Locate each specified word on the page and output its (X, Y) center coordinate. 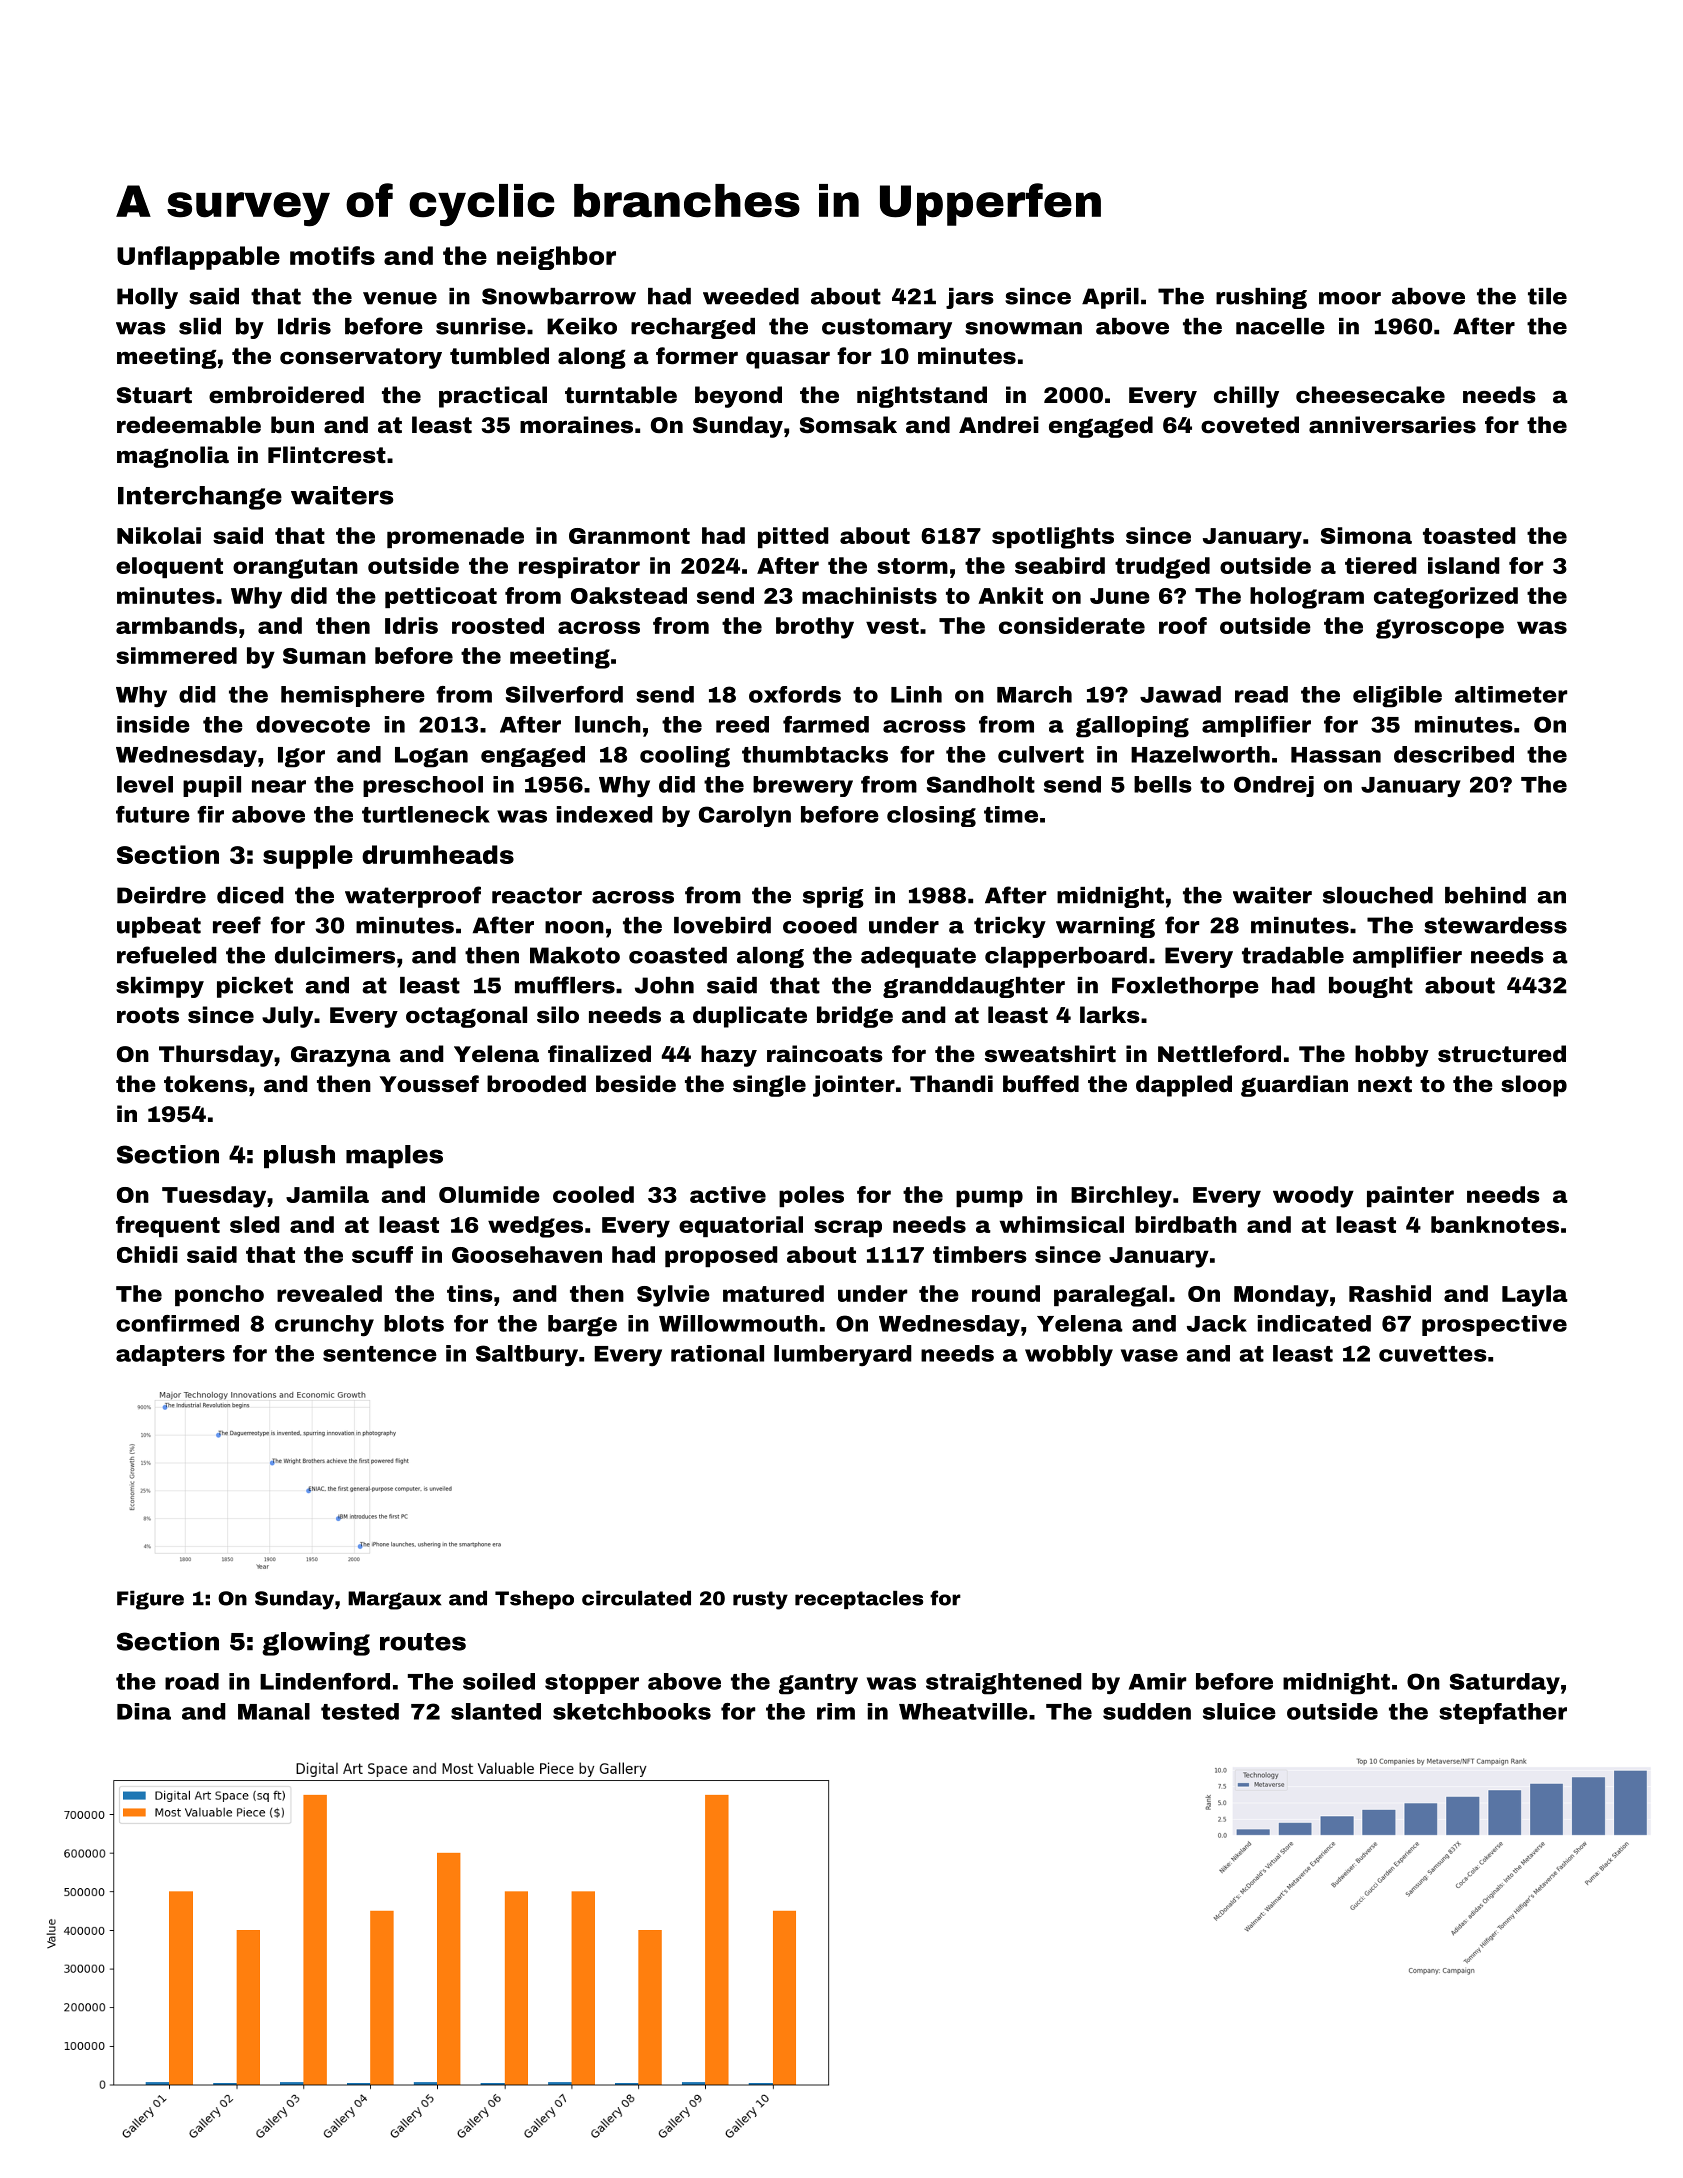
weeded (751, 296)
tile (1547, 296)
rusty (760, 1600)
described (1454, 754)
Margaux (394, 1600)
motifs (332, 255)
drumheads (438, 854)
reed (742, 724)
